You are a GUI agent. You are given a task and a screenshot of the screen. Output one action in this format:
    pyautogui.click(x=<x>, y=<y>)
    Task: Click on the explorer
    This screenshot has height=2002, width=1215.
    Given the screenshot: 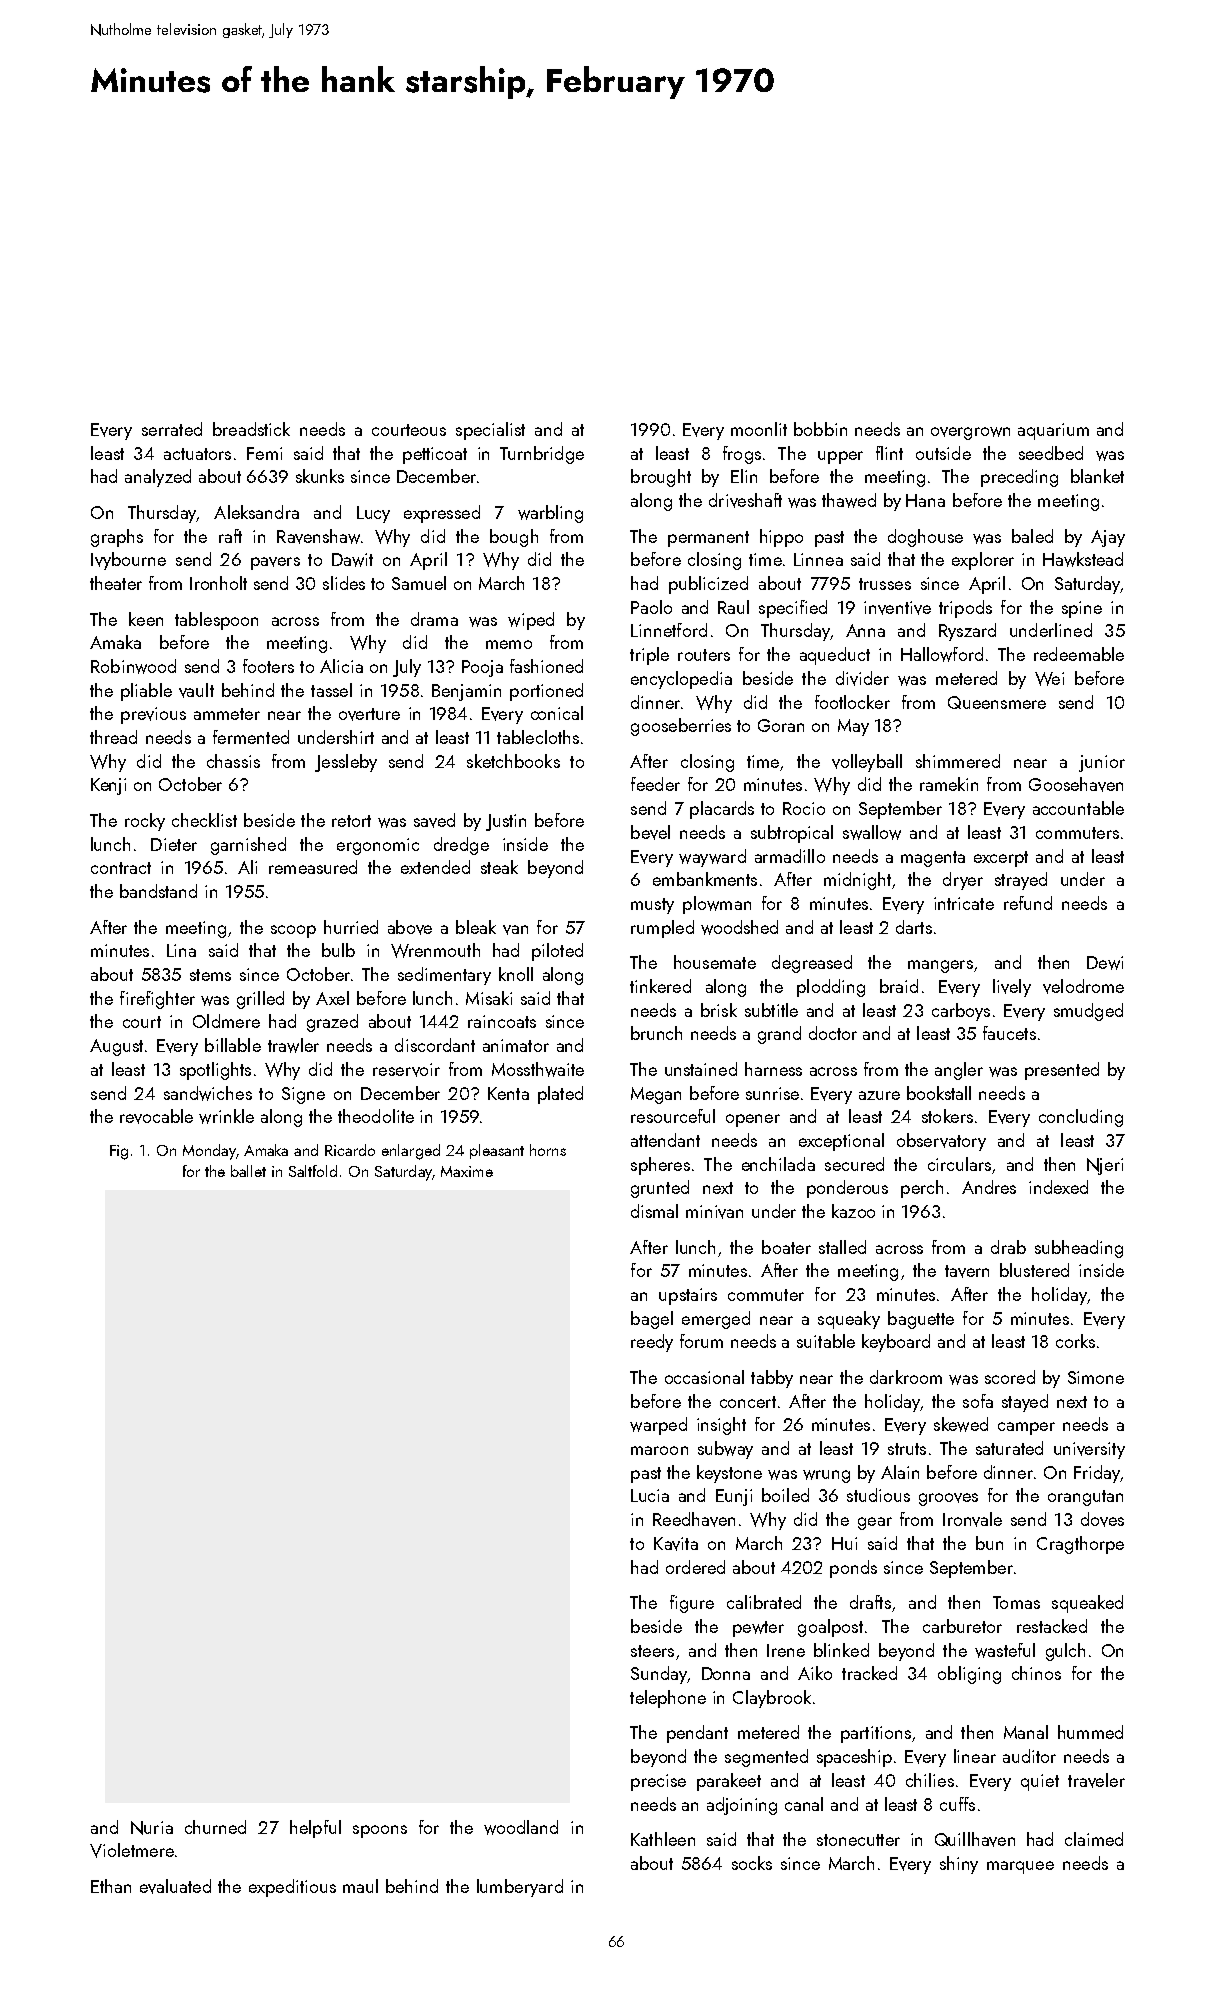 What is the action you would take?
    pyautogui.click(x=983, y=561)
